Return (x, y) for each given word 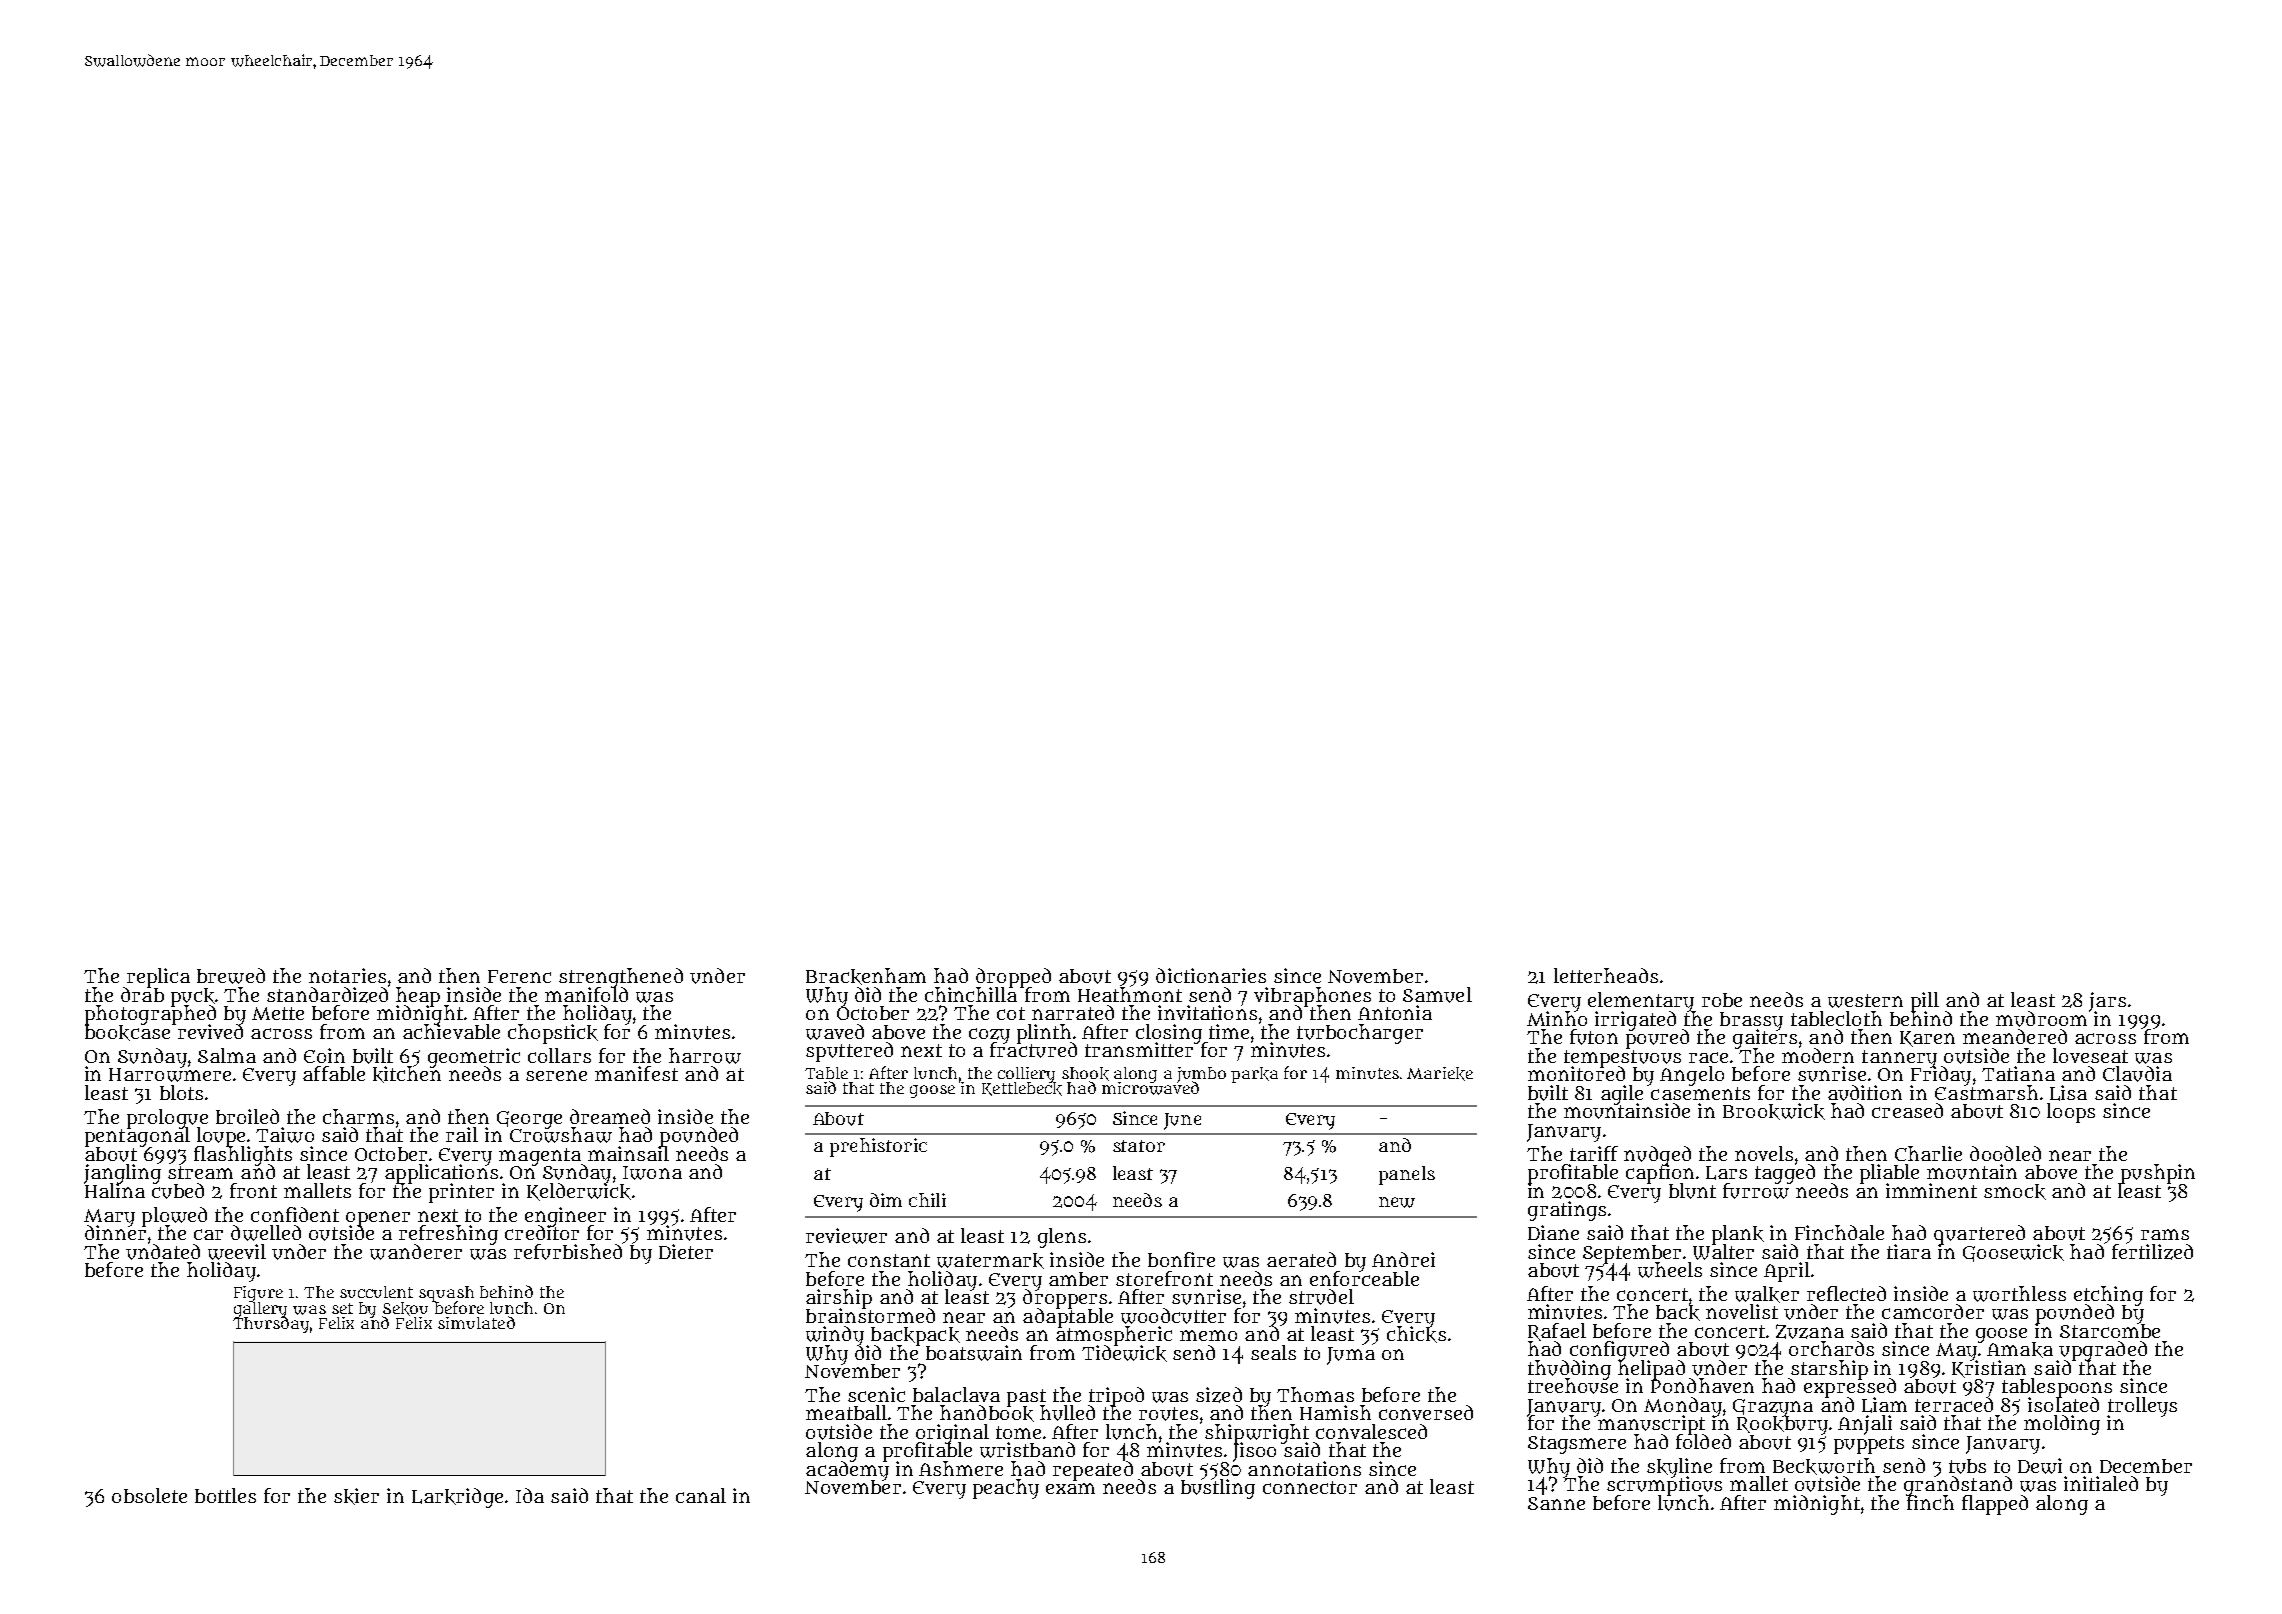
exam (1070, 1488)
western (1865, 1001)
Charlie (1928, 1153)
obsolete (149, 1495)
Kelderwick (579, 1192)
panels (1407, 1175)
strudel (1321, 1297)
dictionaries (1211, 975)
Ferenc (519, 976)
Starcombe (2110, 1331)
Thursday (271, 1325)
